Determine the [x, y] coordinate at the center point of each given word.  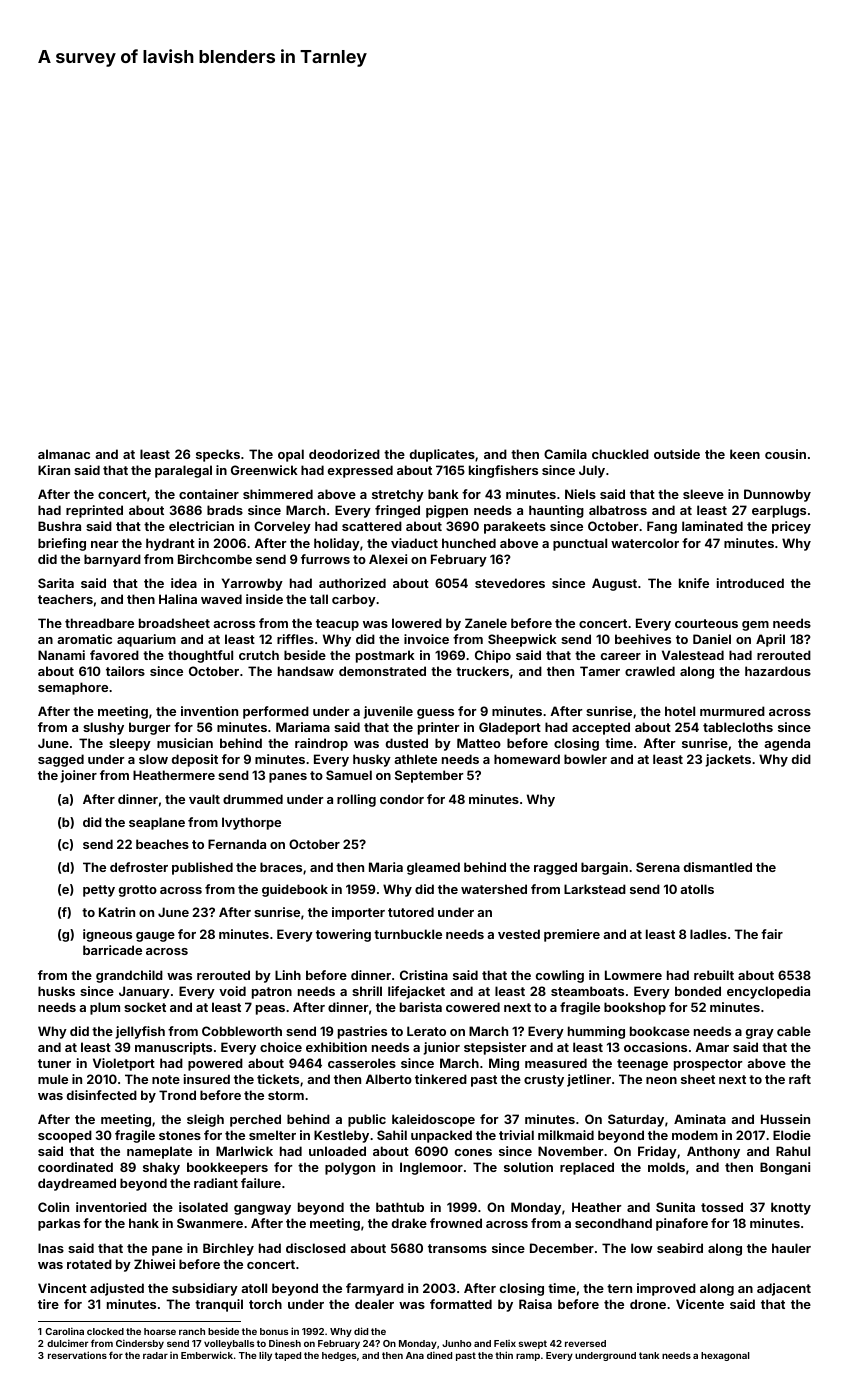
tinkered [441, 1079]
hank [144, 1223]
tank [649, 1355]
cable [794, 1031]
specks [218, 455]
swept [533, 1344]
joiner [78, 776]
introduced [750, 583]
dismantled [718, 867]
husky [372, 760]
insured [207, 1079]
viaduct [414, 543]
